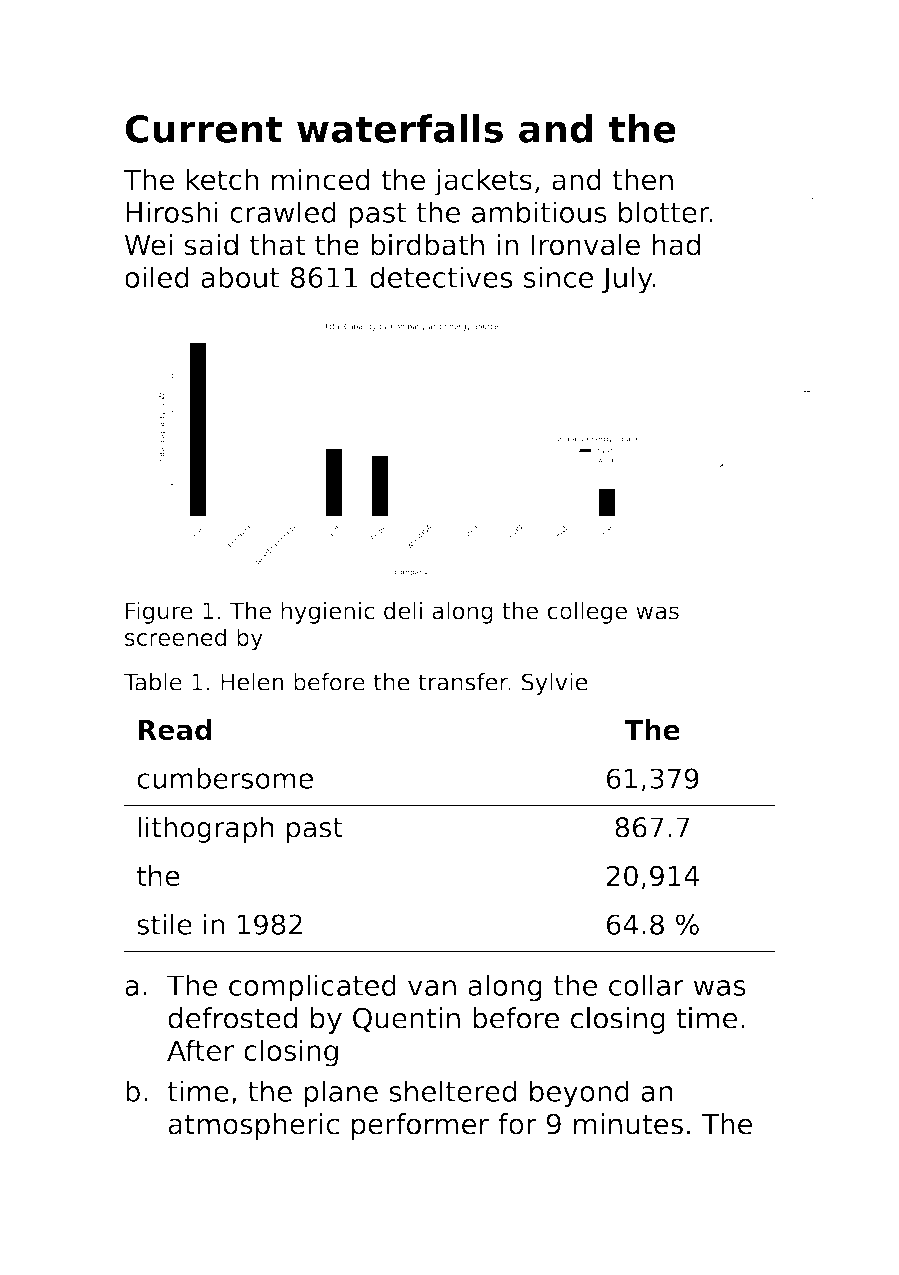  What do you see at coordinates (200, 1050) in the screenshot?
I see `After` at bounding box center [200, 1050].
